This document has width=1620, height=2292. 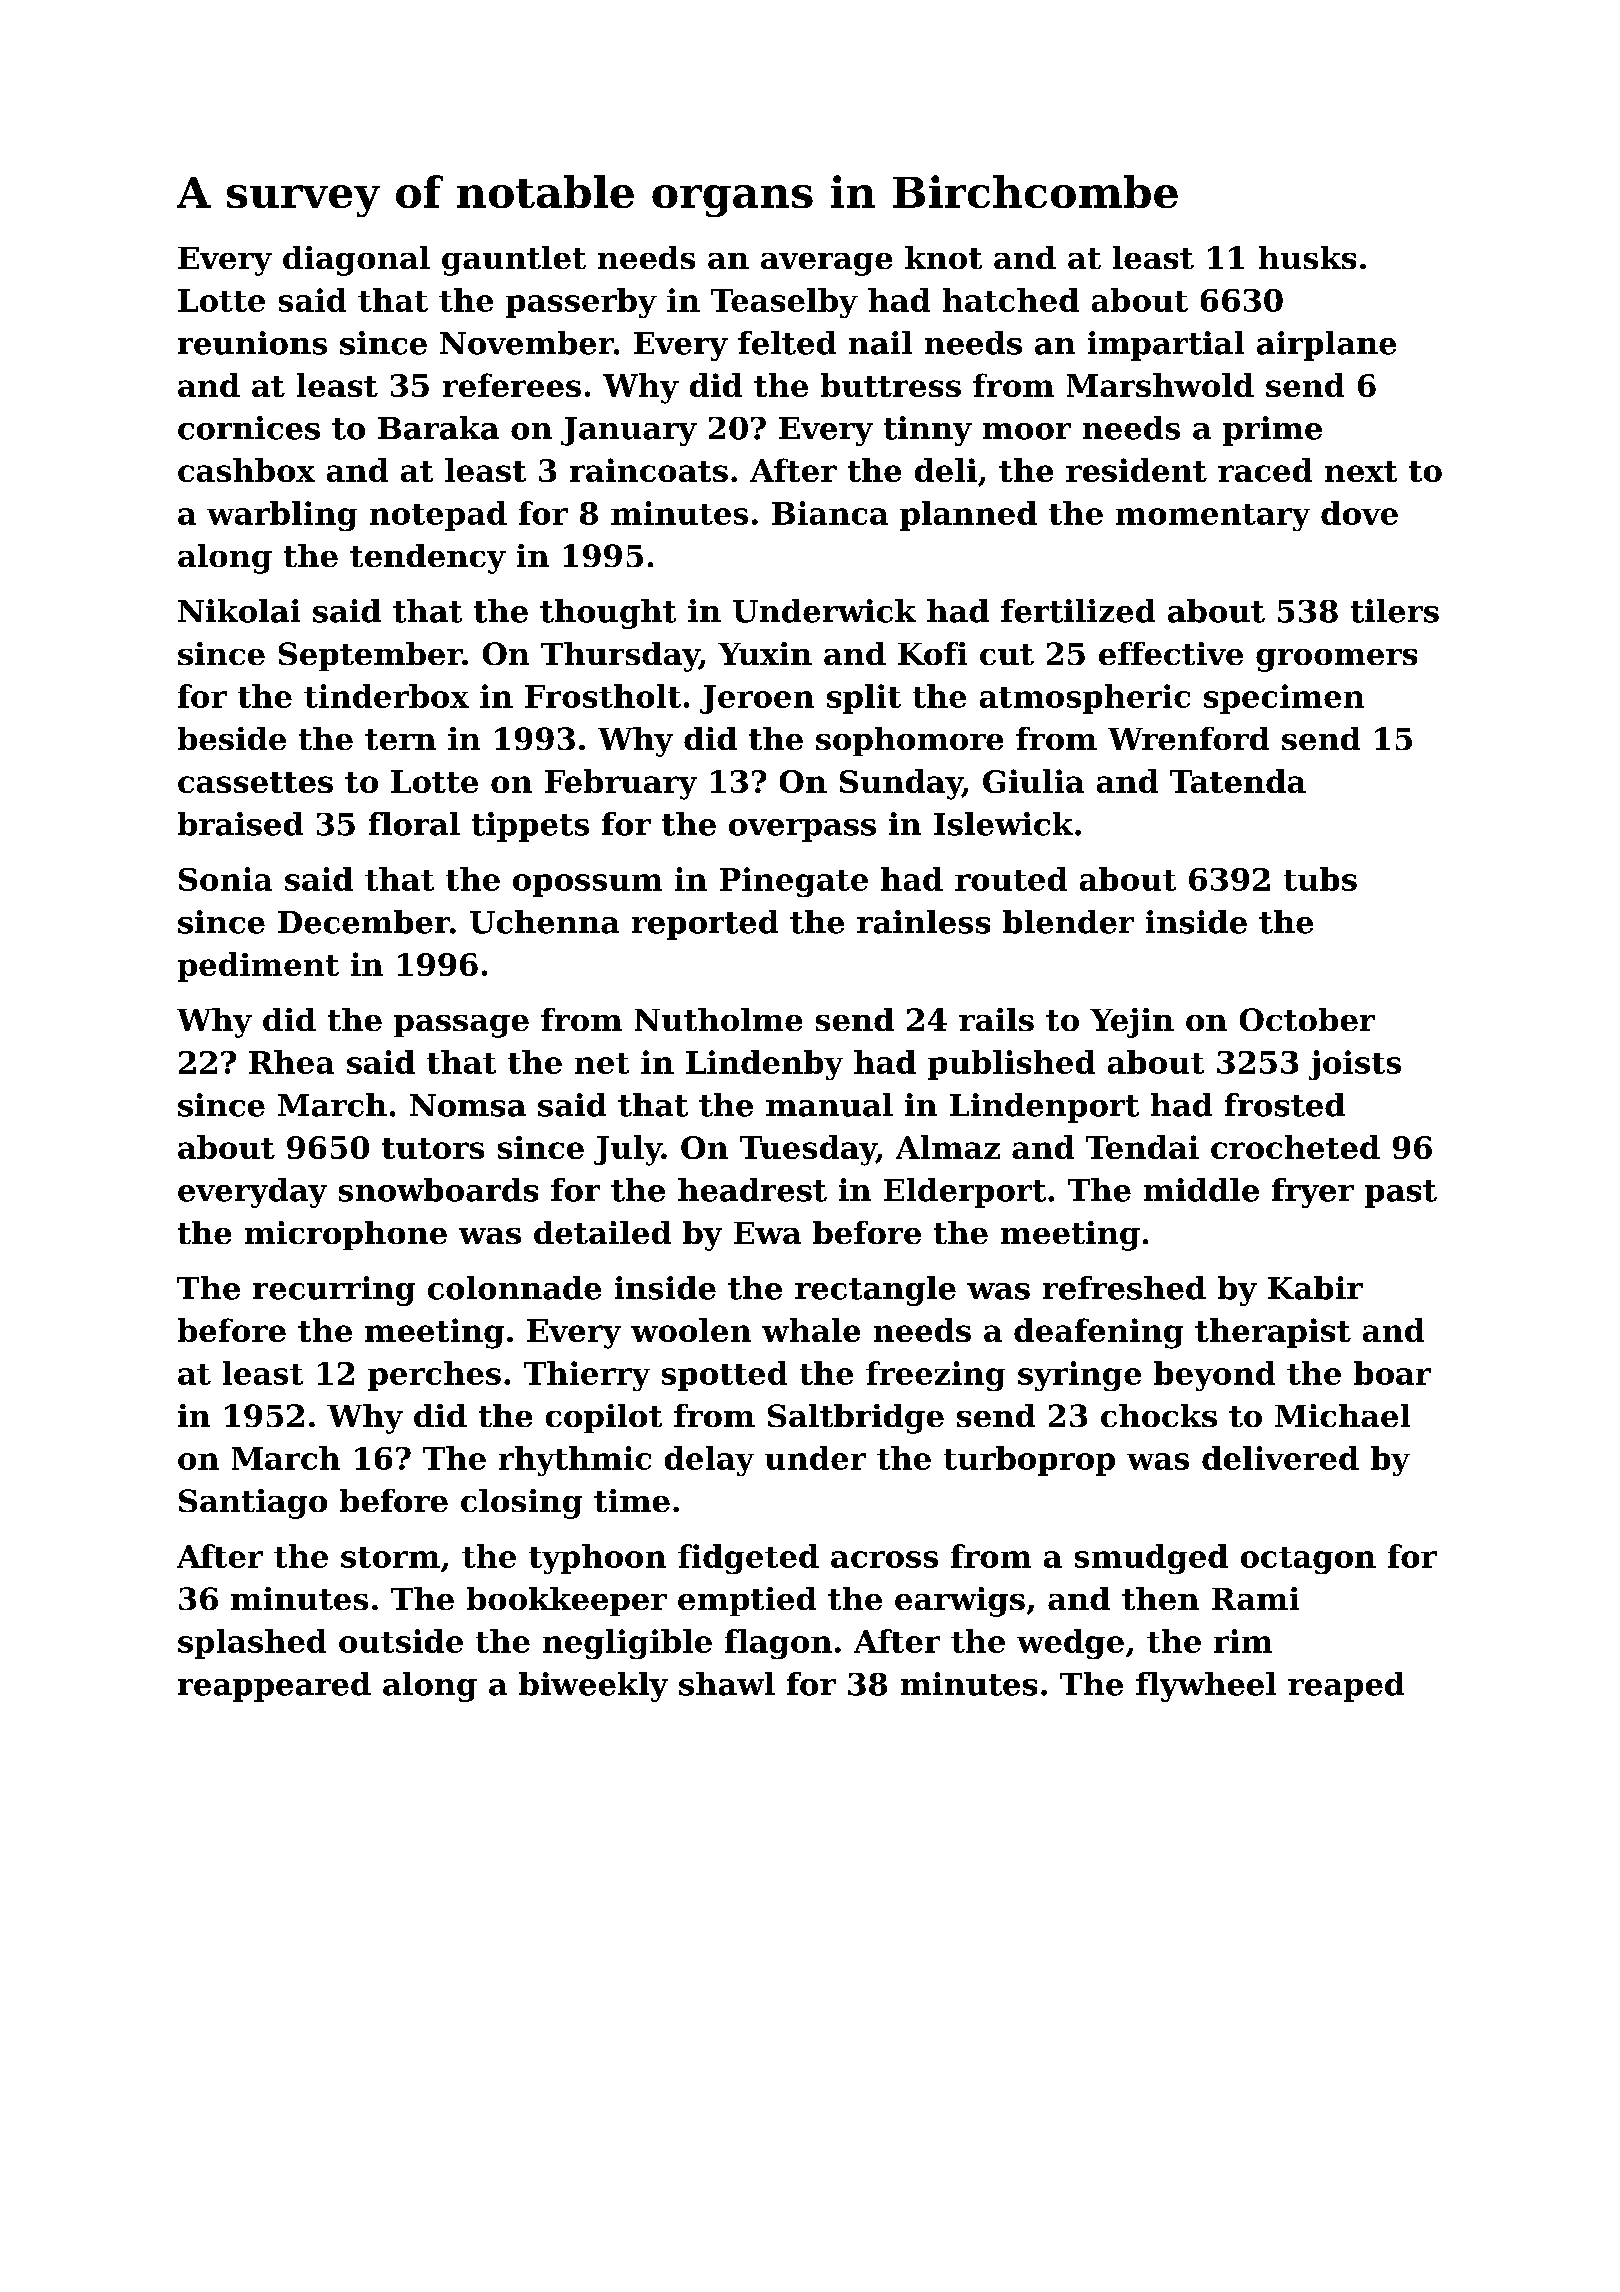 What do you see at coordinates (1151, 1559) in the document?
I see `smudged` at bounding box center [1151, 1559].
